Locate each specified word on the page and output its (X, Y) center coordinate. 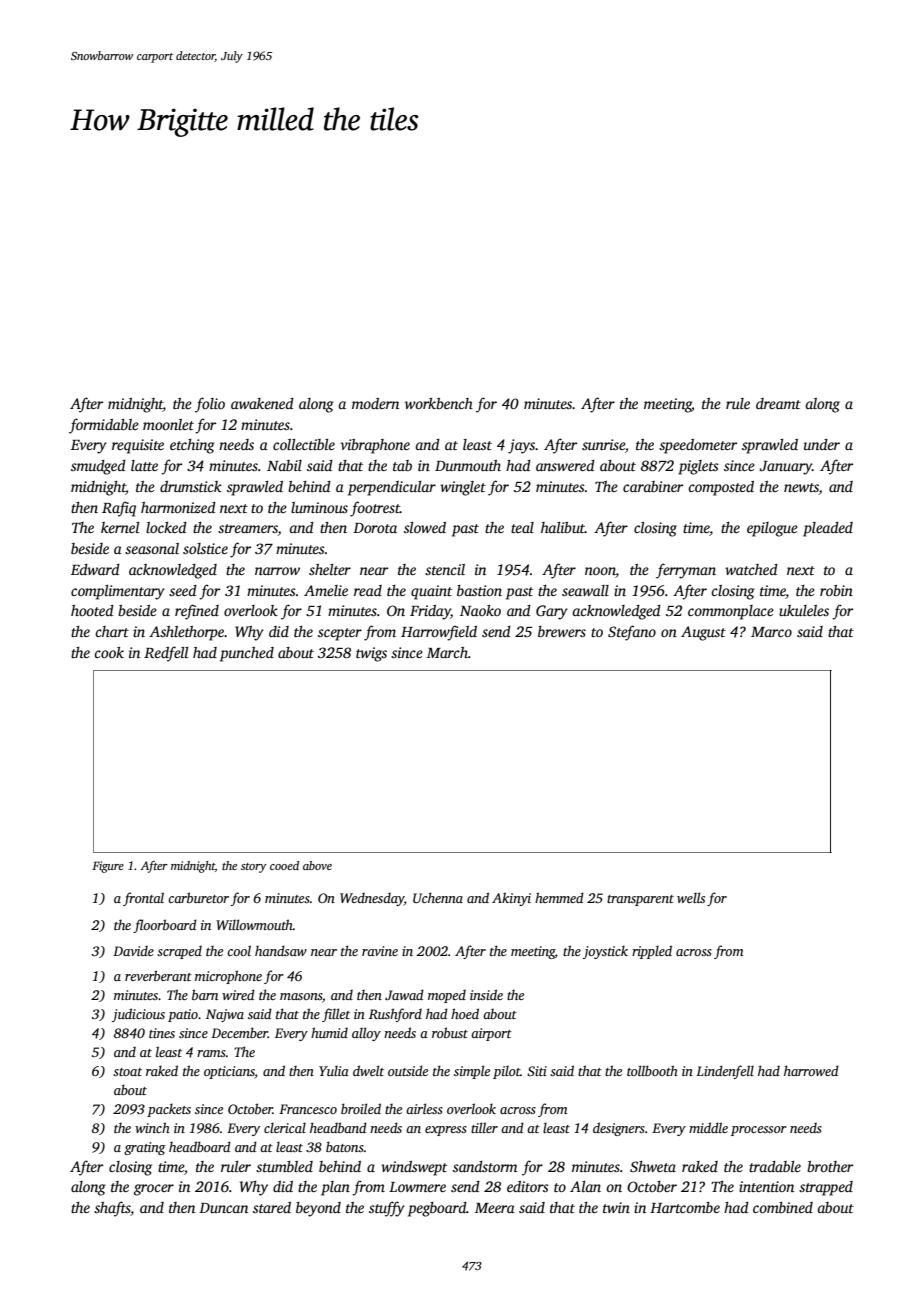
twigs (371, 654)
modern (375, 403)
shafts (112, 1209)
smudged (98, 467)
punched (247, 654)
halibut (563, 527)
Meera (495, 1208)
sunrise (603, 444)
